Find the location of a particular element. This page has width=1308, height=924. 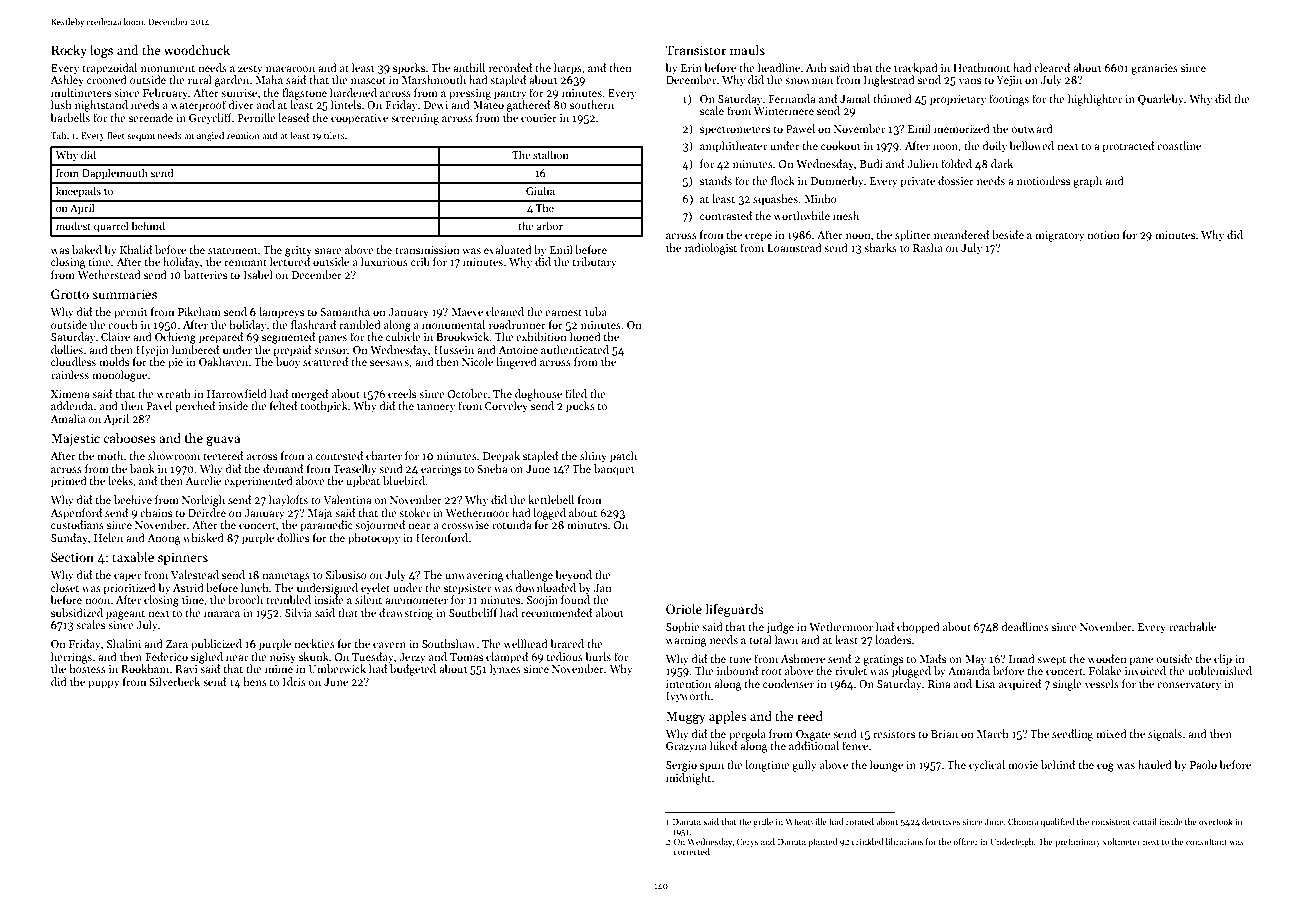

beyond is located at coordinates (573, 576).
